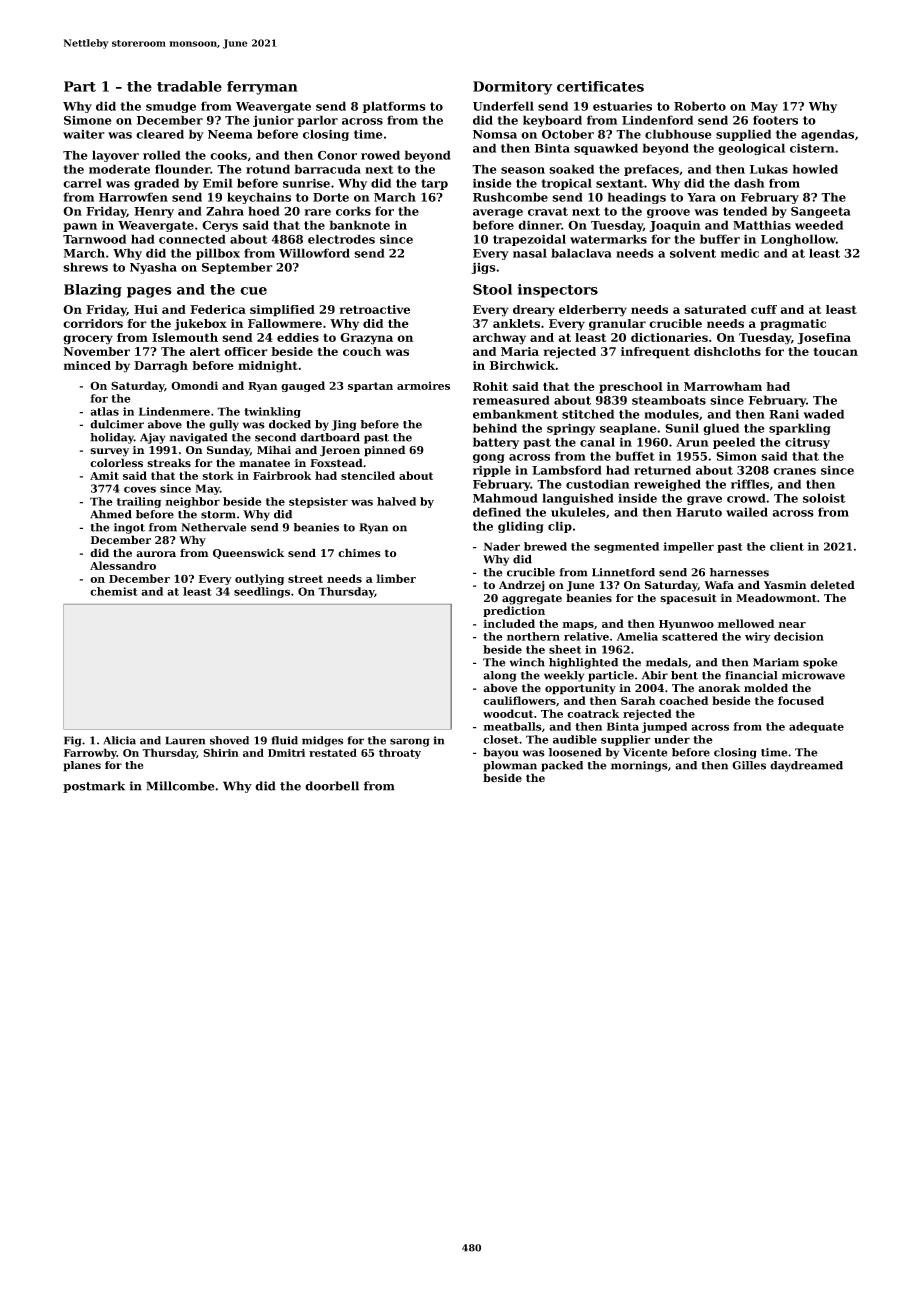 The width and height of the image is (924, 1308). I want to click on segmented, so click(626, 547).
